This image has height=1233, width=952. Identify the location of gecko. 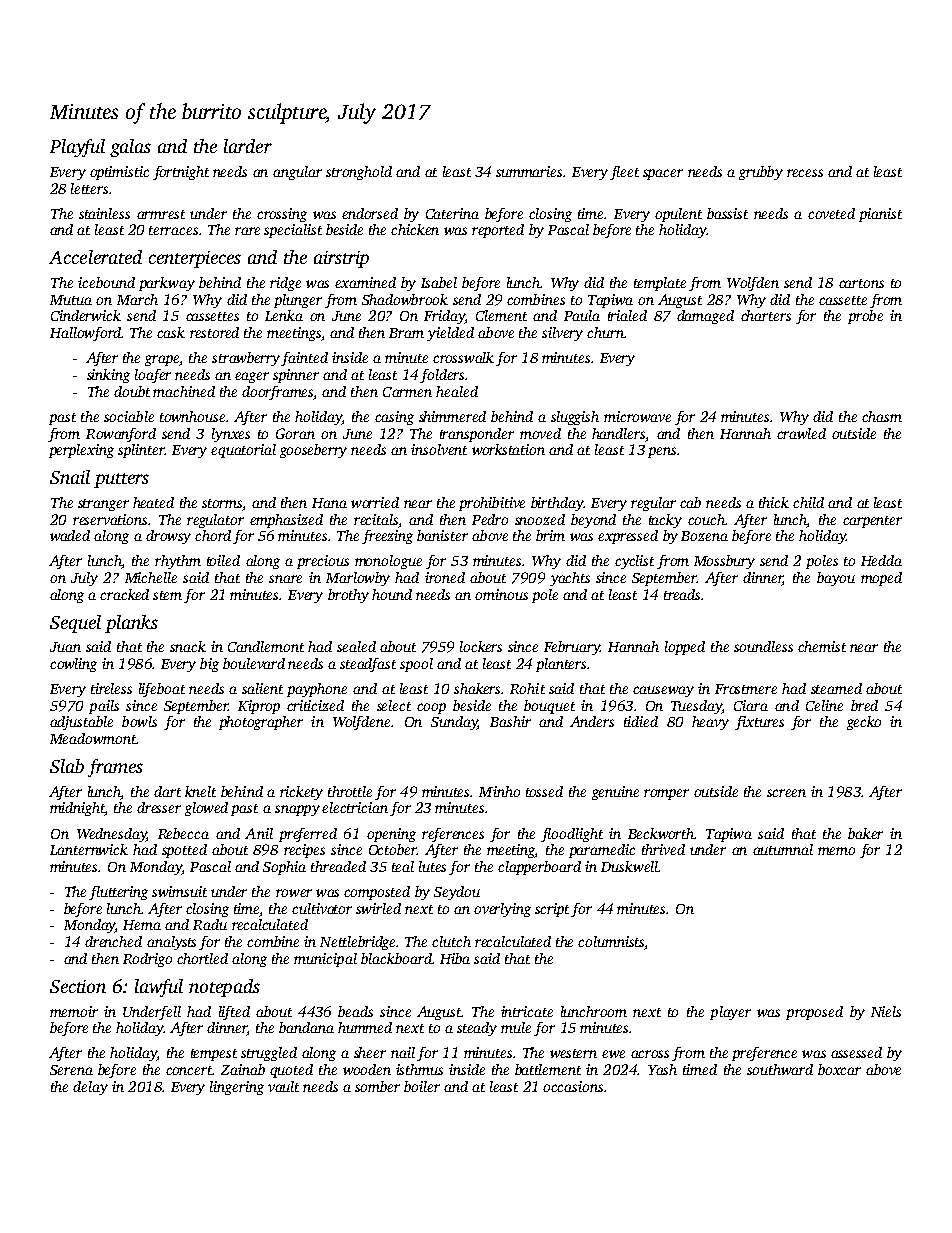
(864, 723).
